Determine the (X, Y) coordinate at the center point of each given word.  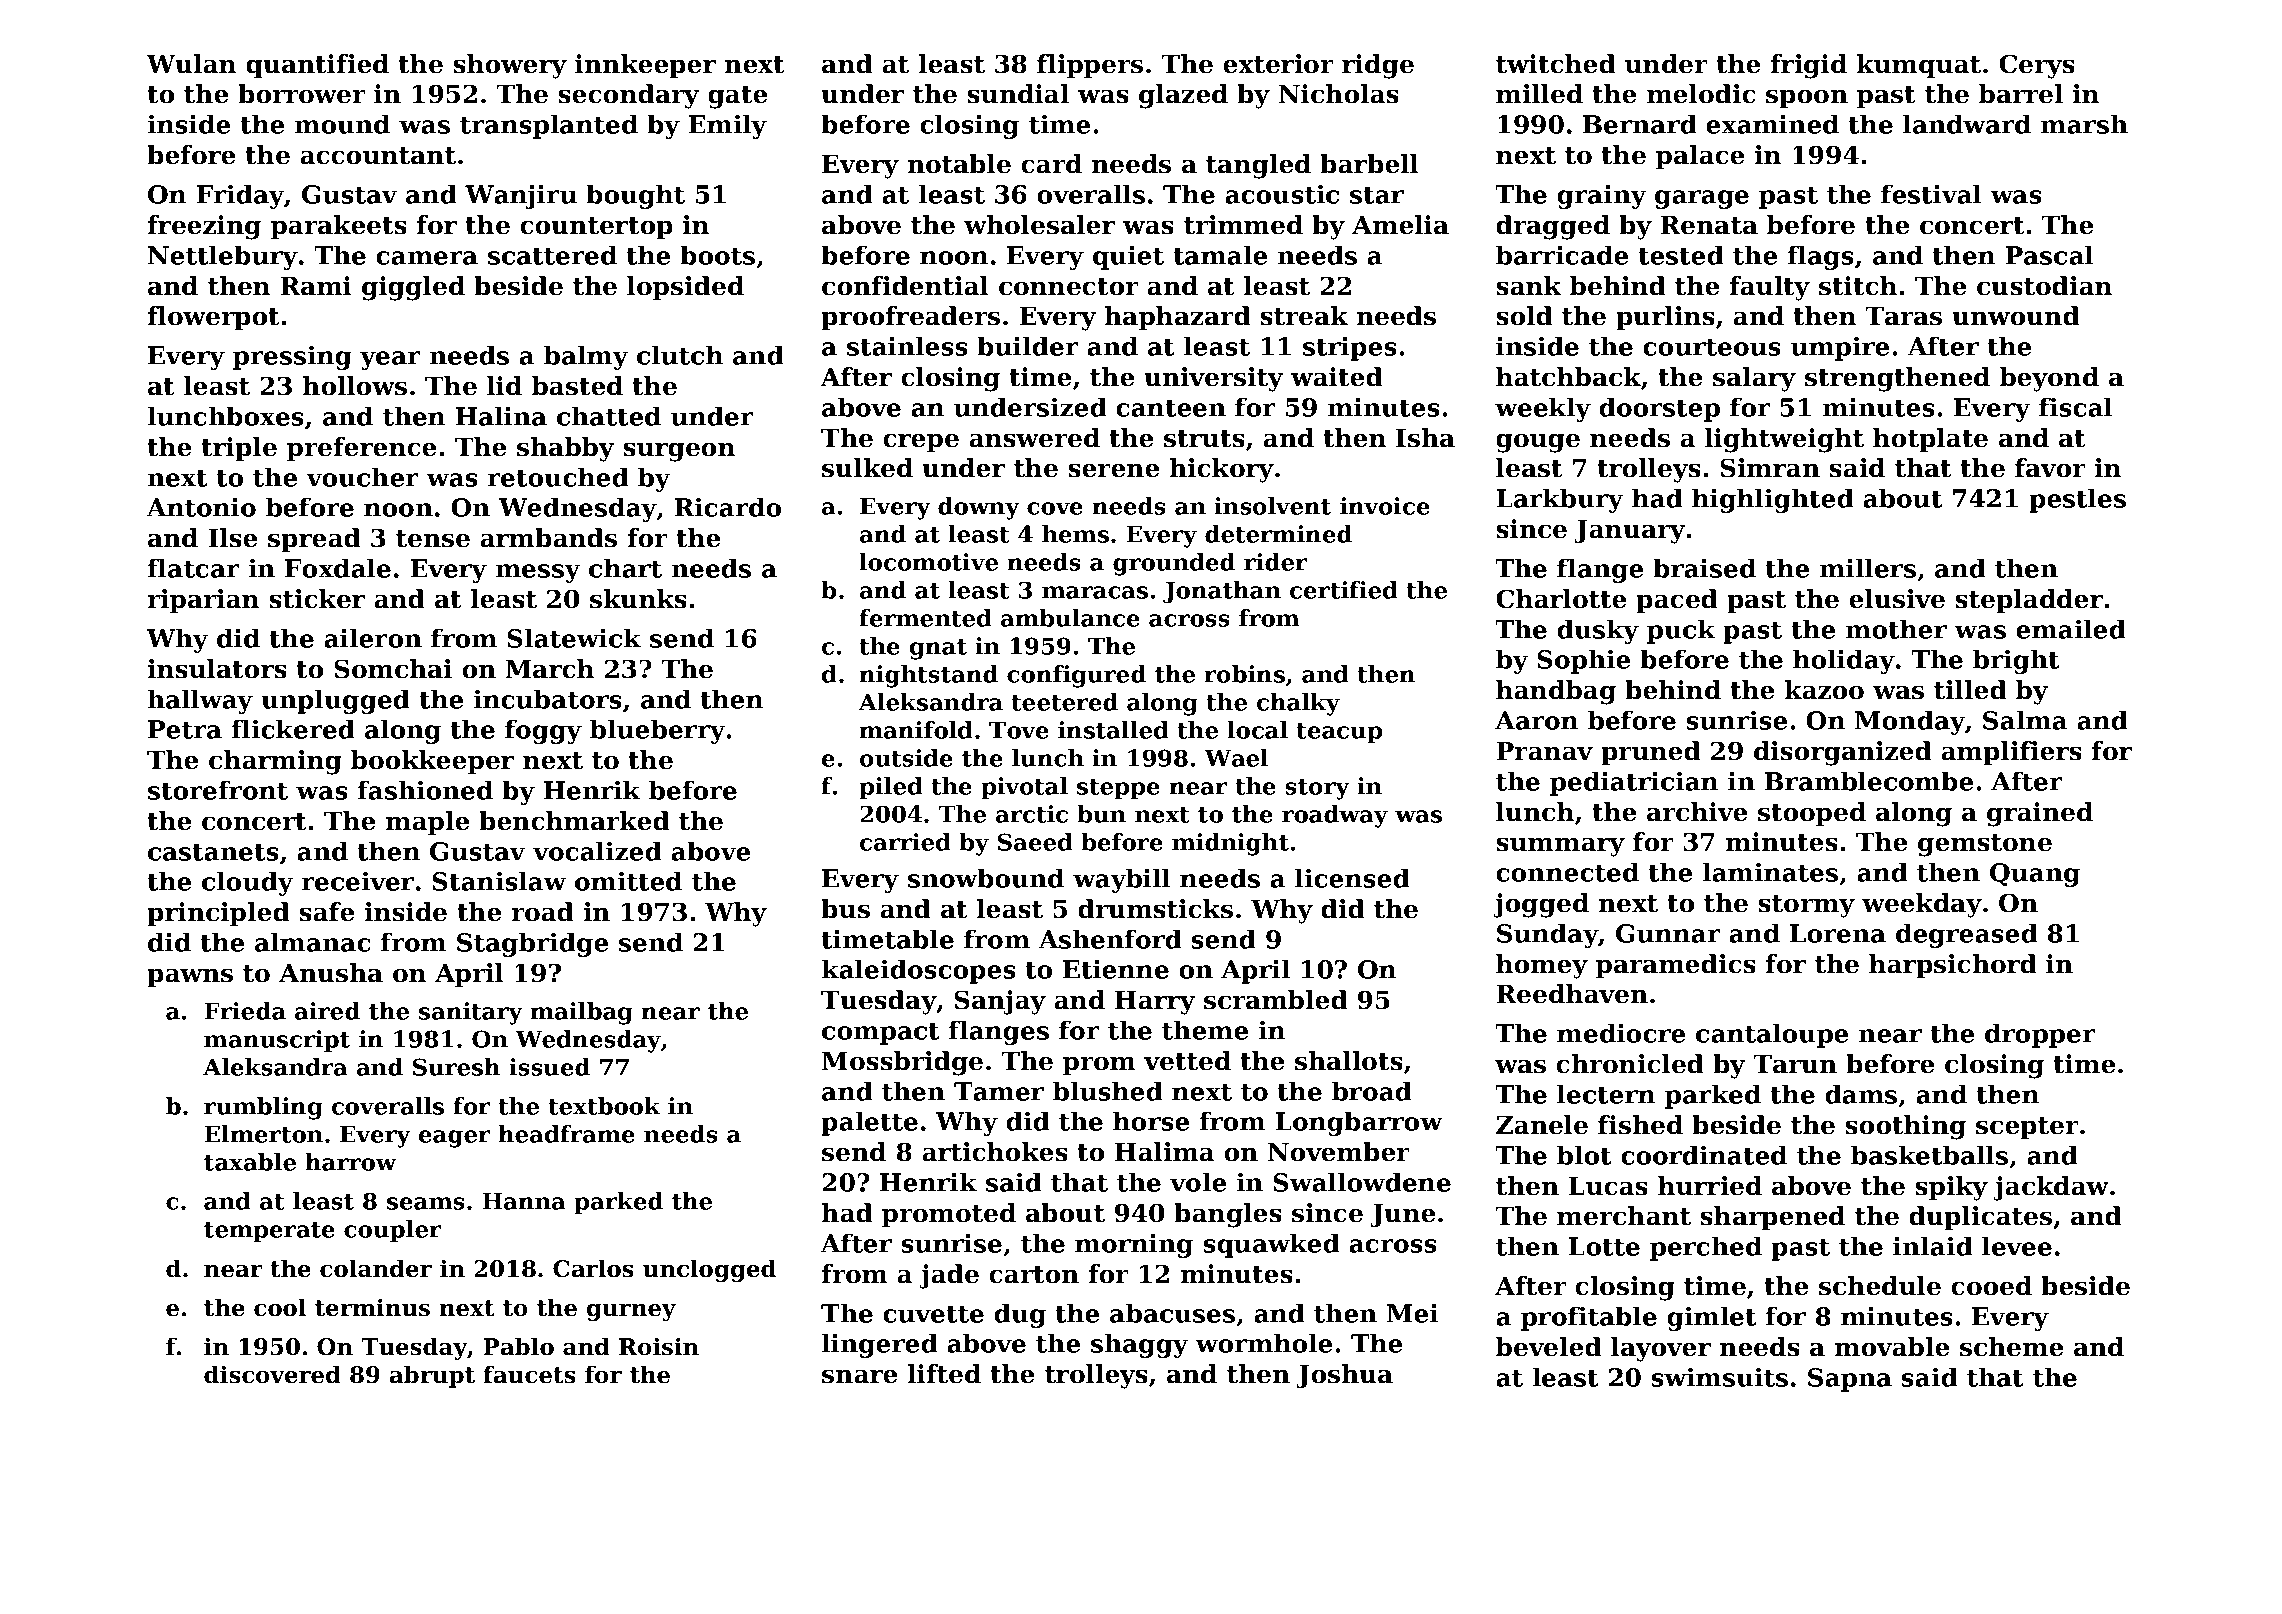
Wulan (191, 64)
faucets (529, 1374)
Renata (1709, 225)
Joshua (1344, 1376)
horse (1151, 1121)
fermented (925, 618)
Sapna (1850, 1380)
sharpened (1772, 1218)
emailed (2071, 629)
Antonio (201, 507)
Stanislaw (499, 881)
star (1377, 195)
